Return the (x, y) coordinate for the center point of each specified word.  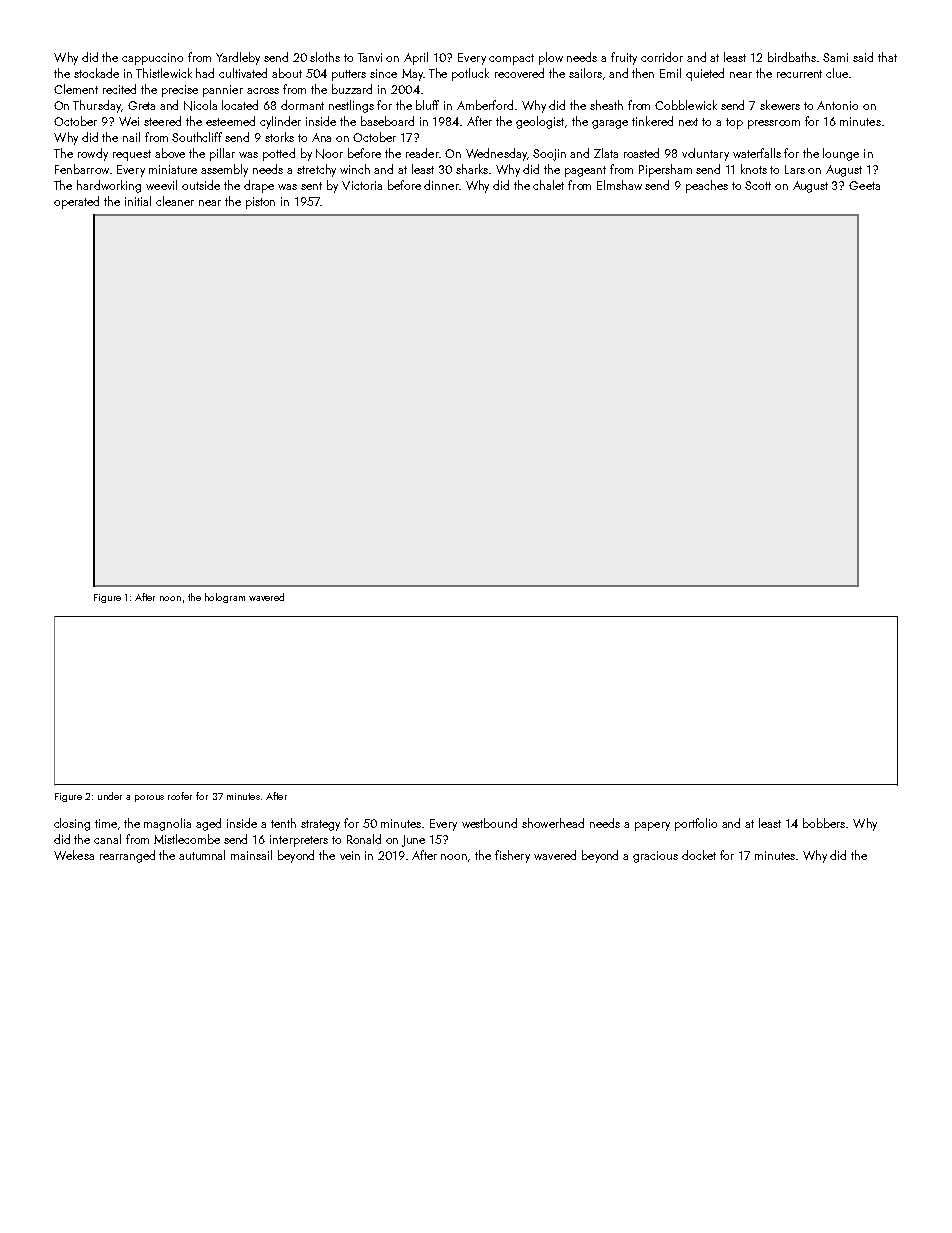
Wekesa (74, 855)
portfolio (696, 824)
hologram (225, 598)
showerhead (553, 823)
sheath (606, 105)
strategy (320, 825)
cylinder (280, 122)
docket (699, 855)
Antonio (837, 105)
